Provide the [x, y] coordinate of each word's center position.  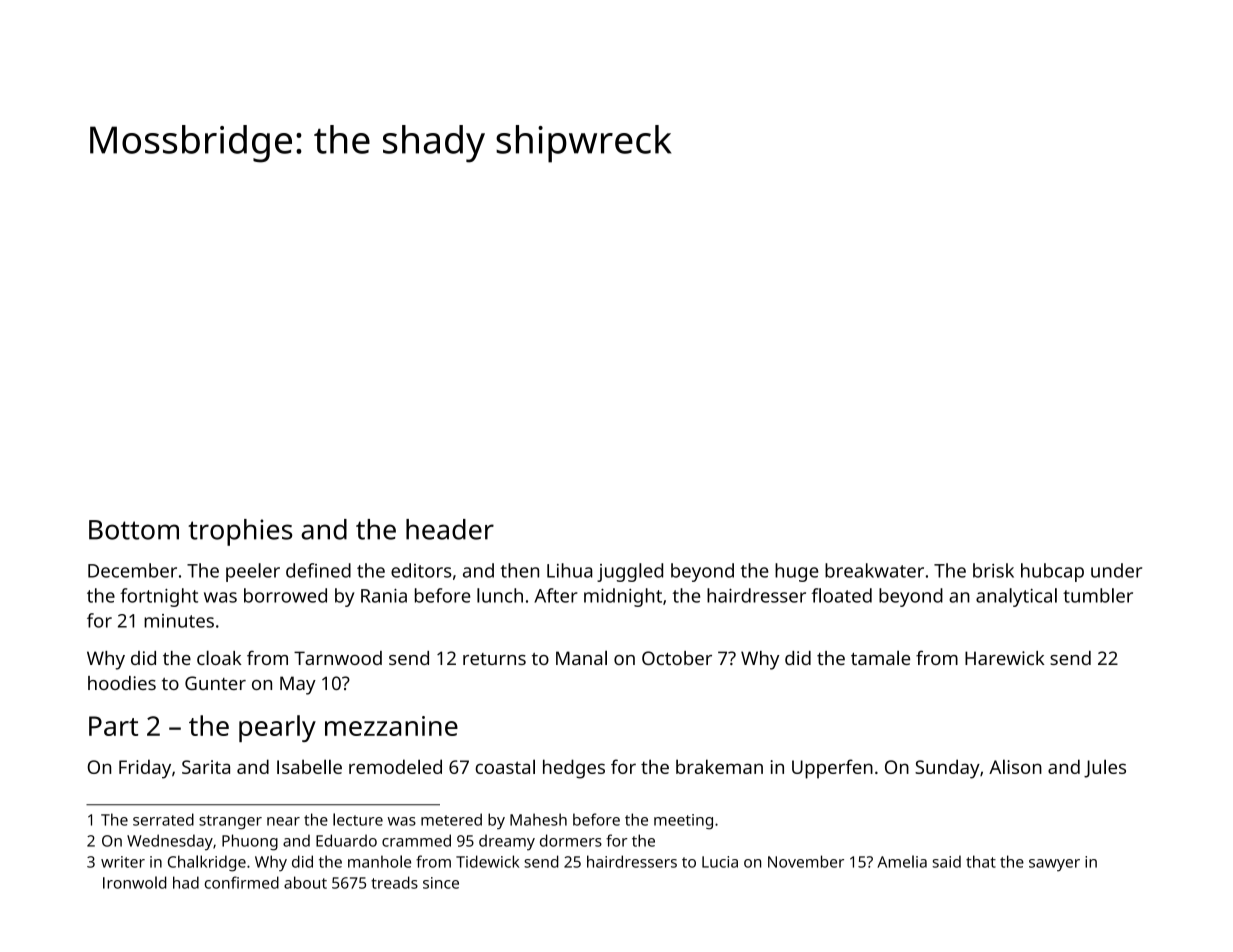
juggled [630, 572]
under [1116, 570]
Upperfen [832, 769]
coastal [505, 766]
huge [796, 572]
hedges [574, 769]
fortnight [159, 597]
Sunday [947, 769]
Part [113, 726]
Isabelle [309, 766]
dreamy [507, 842]
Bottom [134, 530]
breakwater [874, 570]
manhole [379, 861]
